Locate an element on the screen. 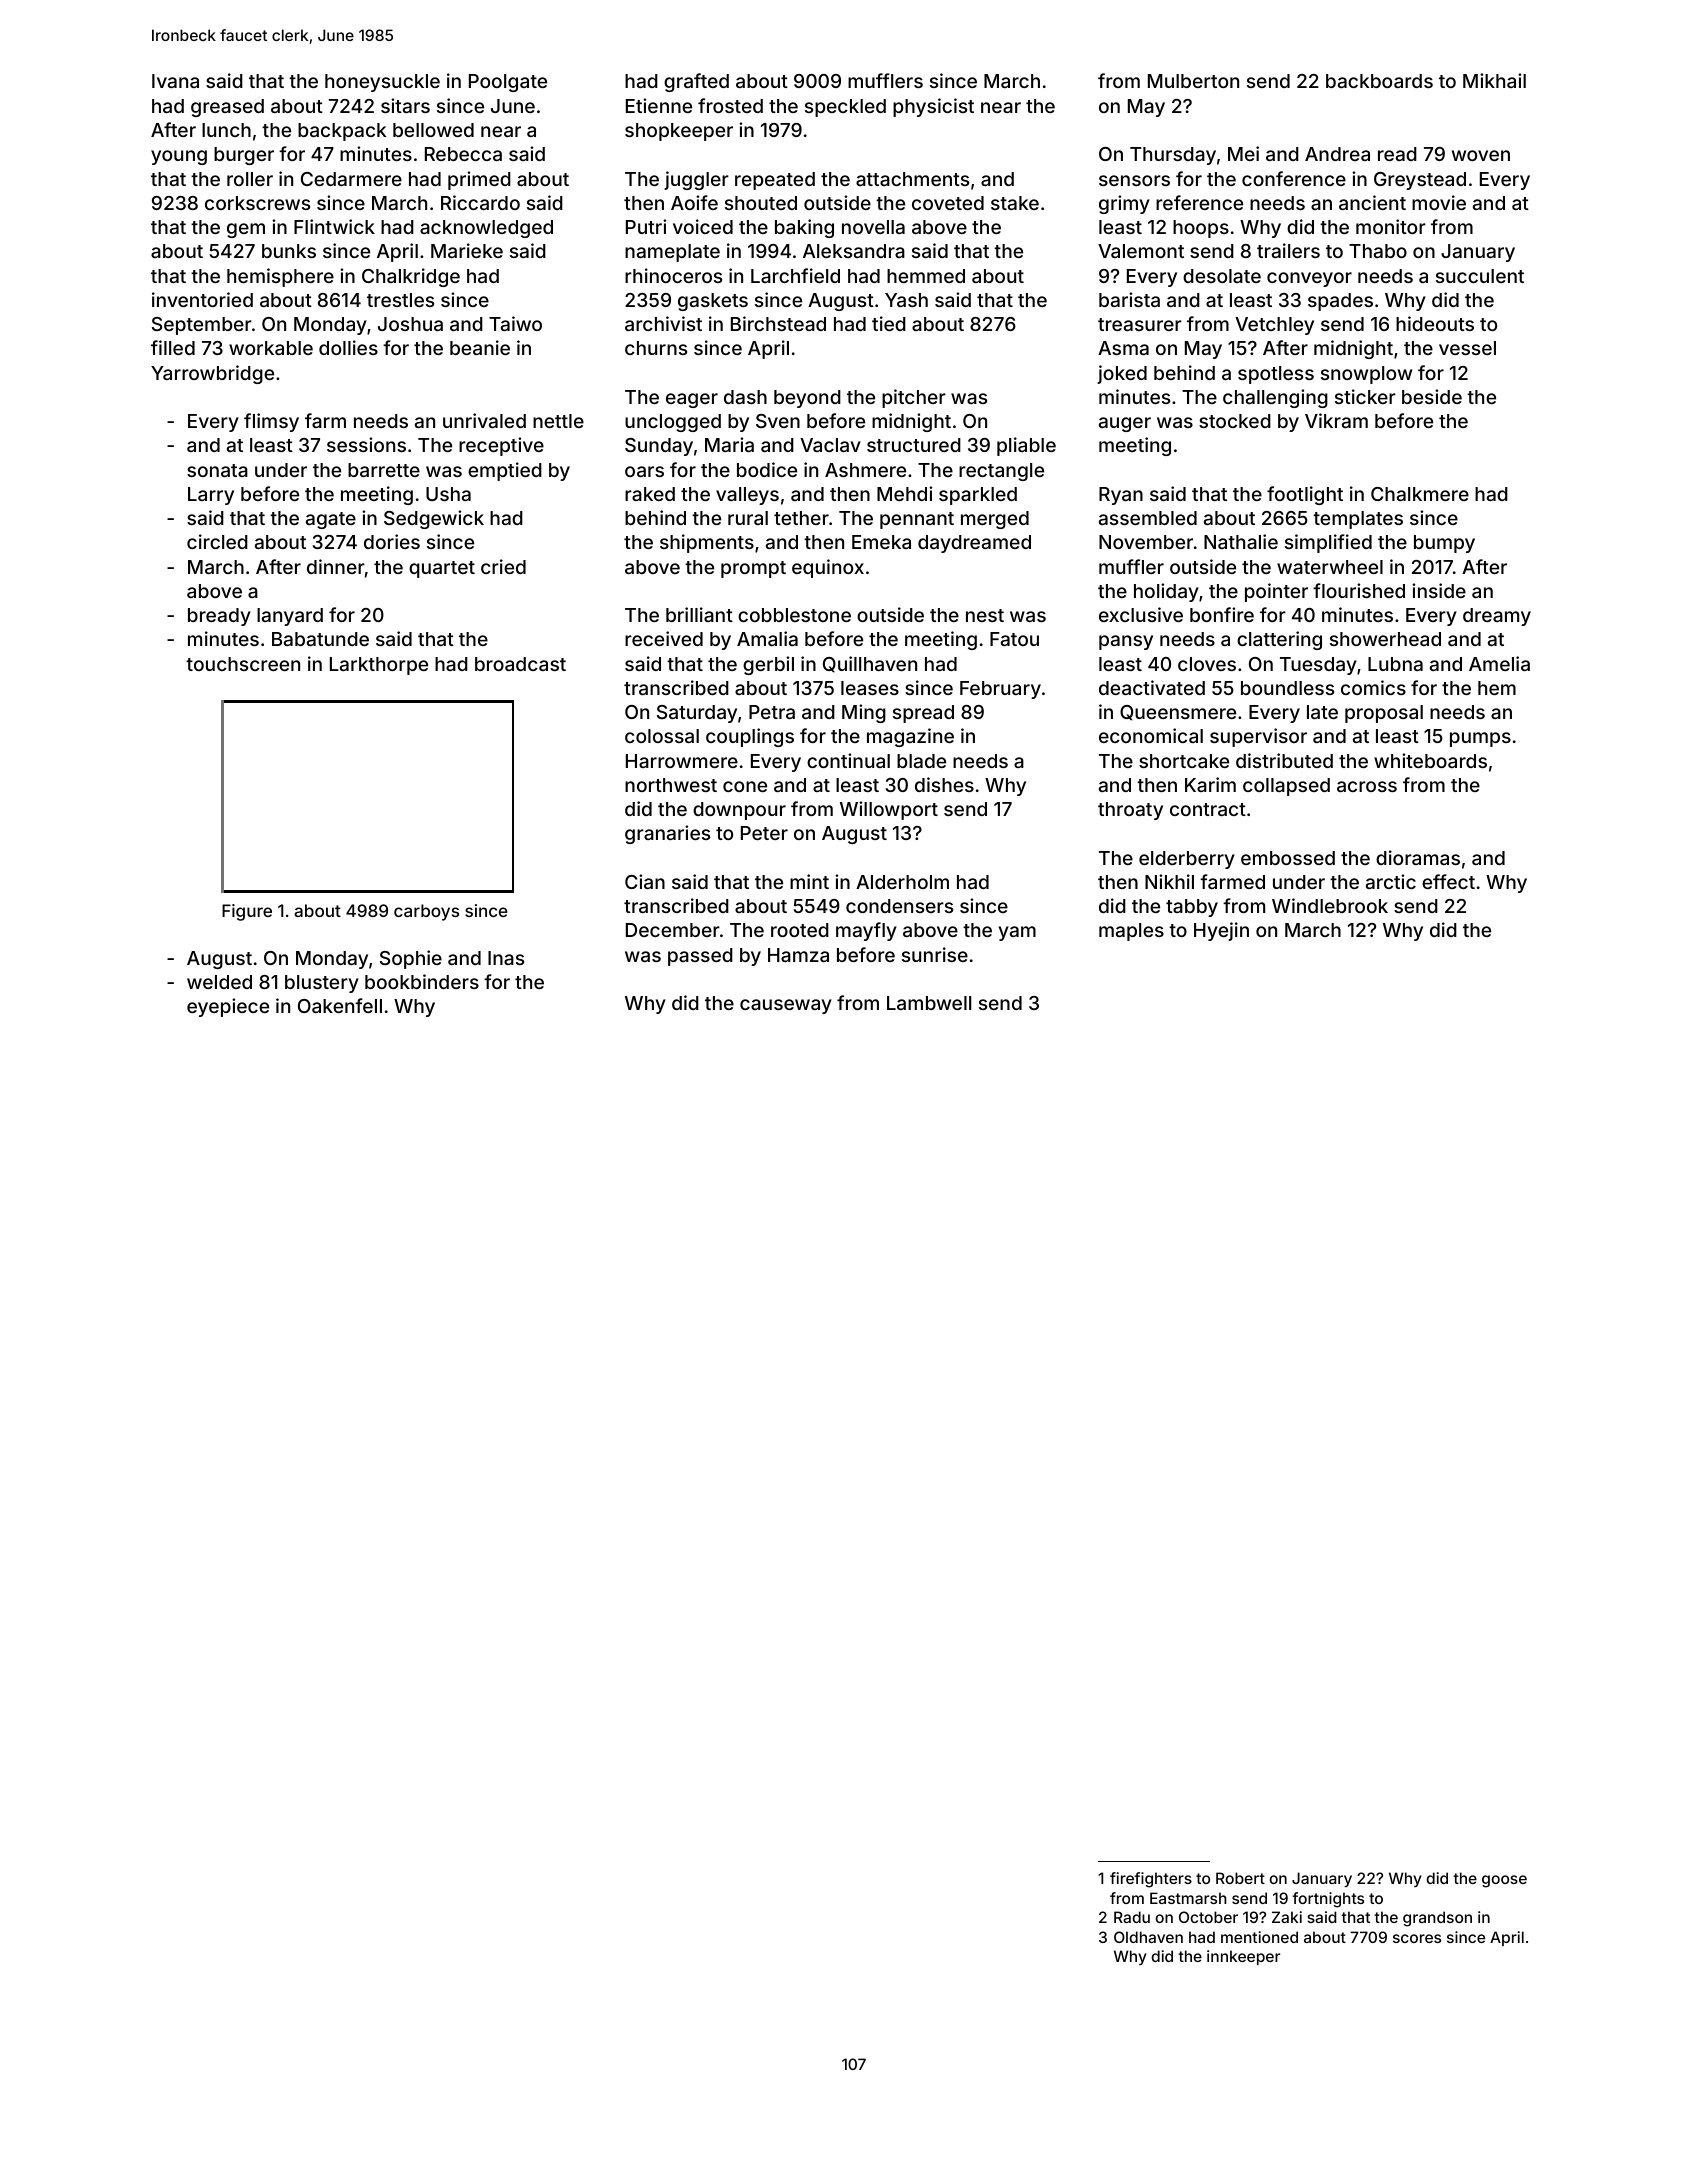  Oakenfell is located at coordinates (340, 1005).
